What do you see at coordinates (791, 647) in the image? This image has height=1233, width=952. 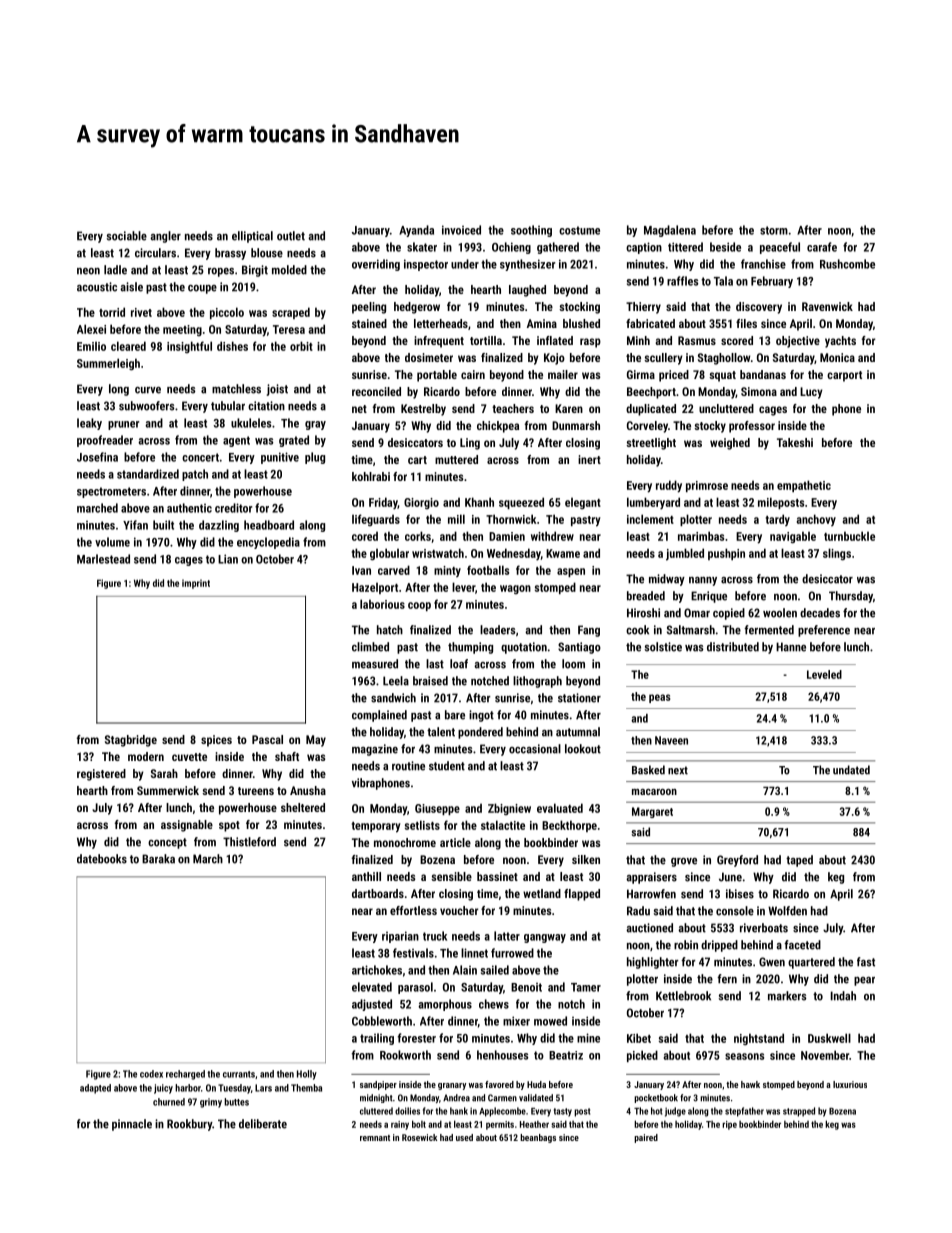 I see `Hanne` at bounding box center [791, 647].
